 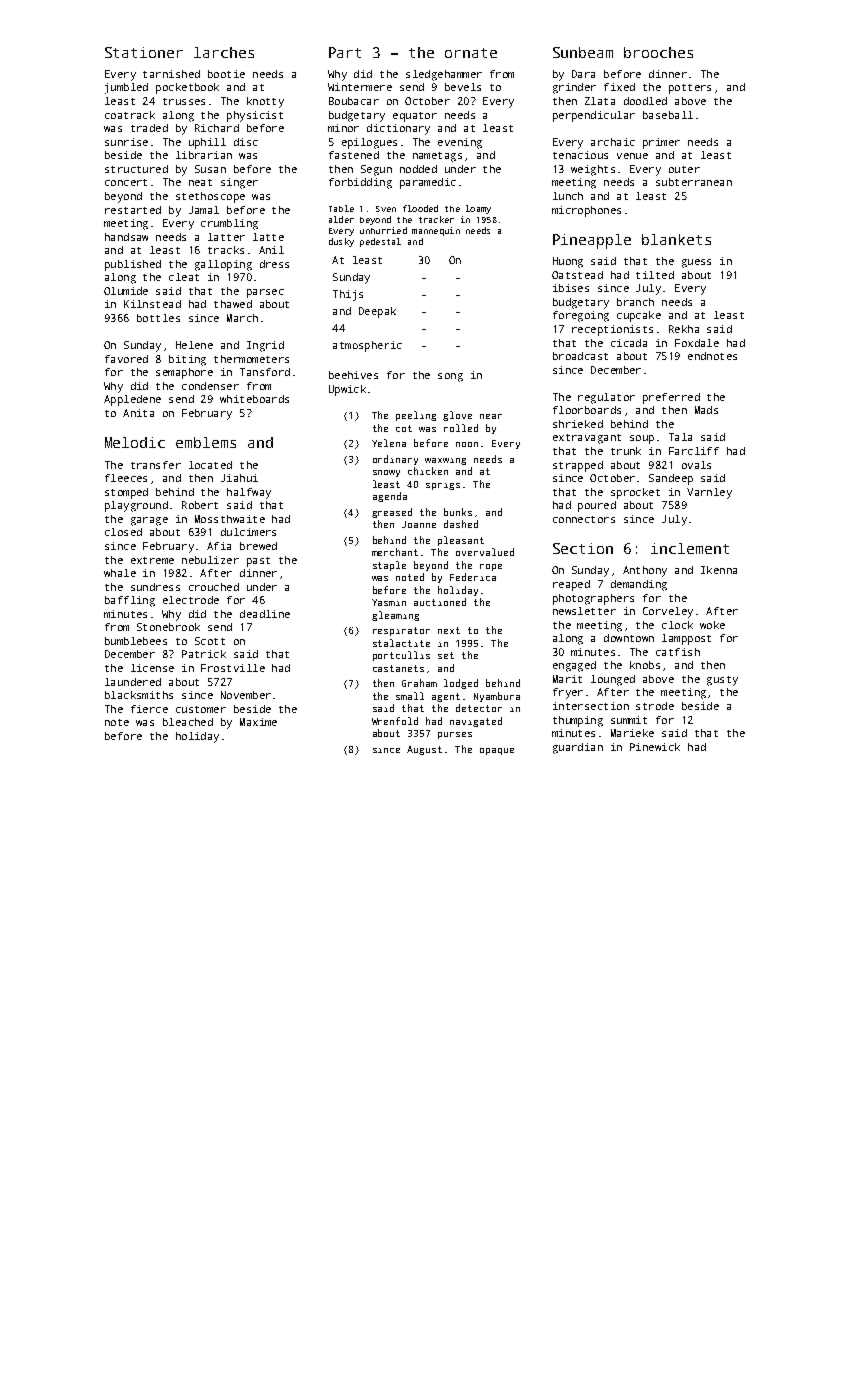 I want to click on gusty, so click(x=722, y=681).
